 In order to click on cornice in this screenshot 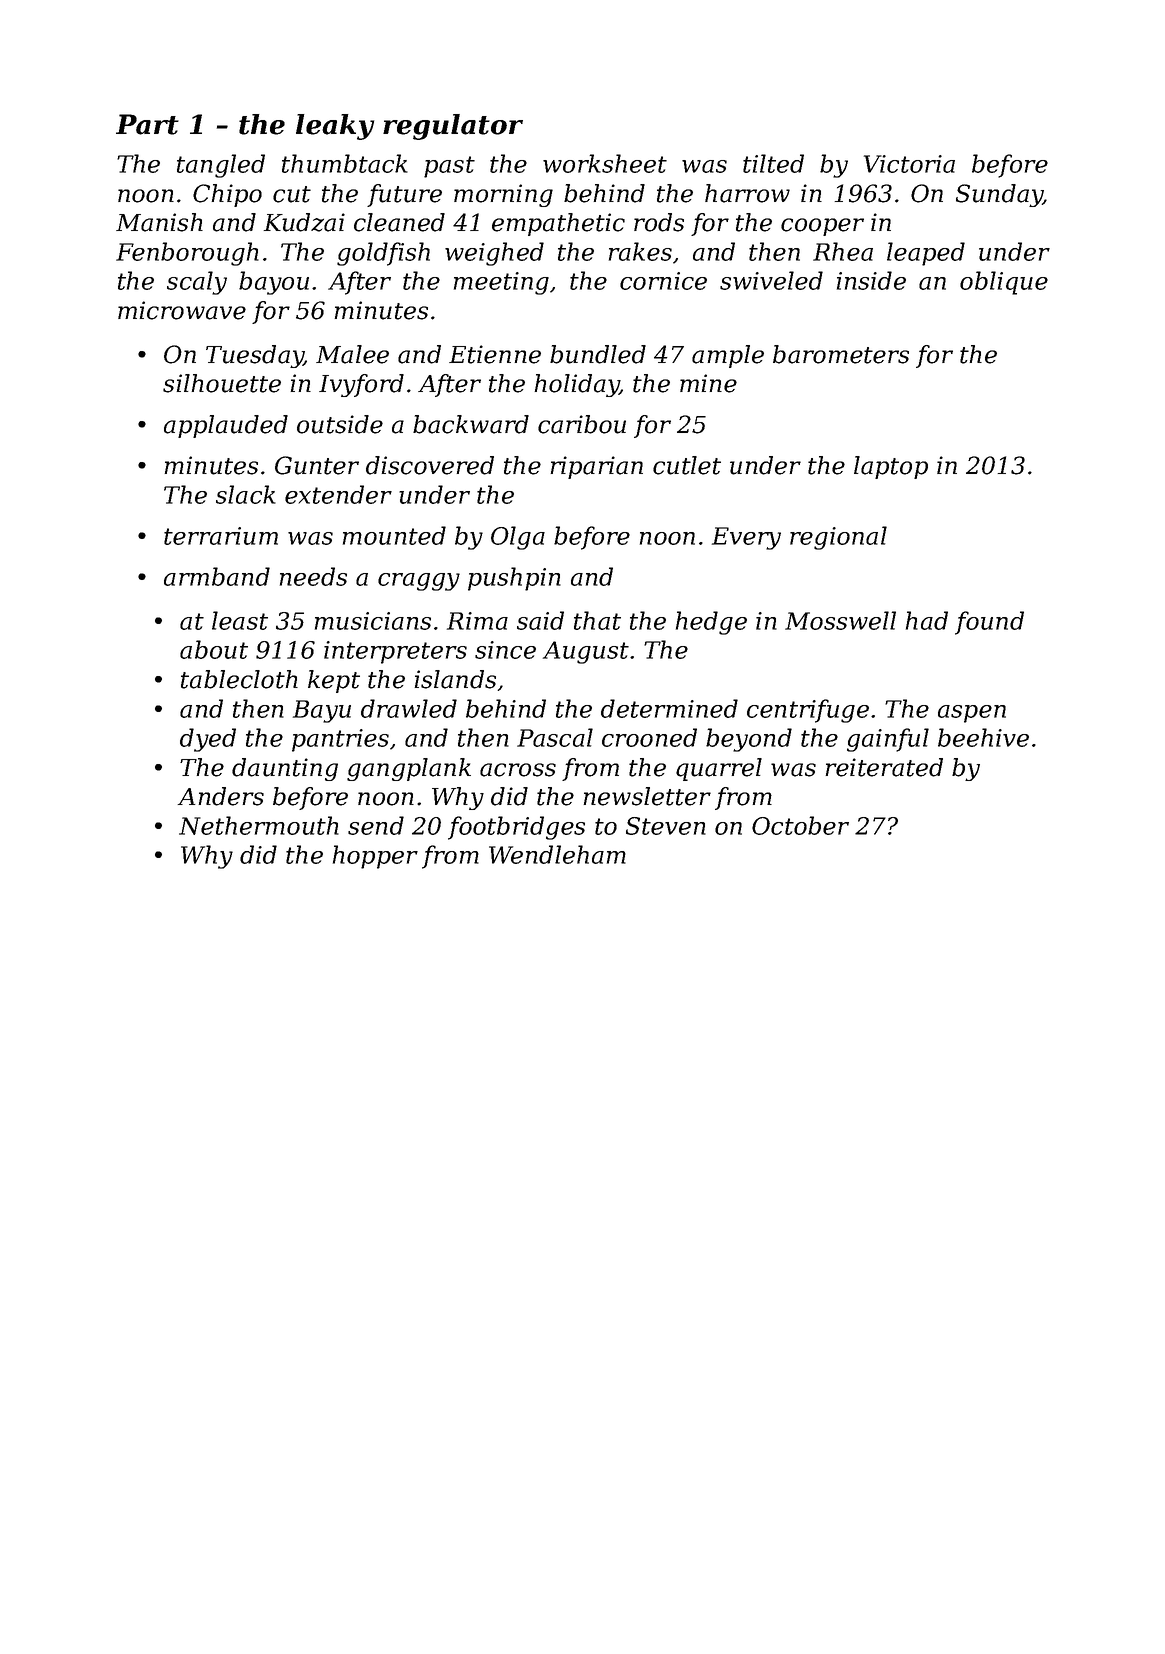, I will do `click(663, 281)`.
